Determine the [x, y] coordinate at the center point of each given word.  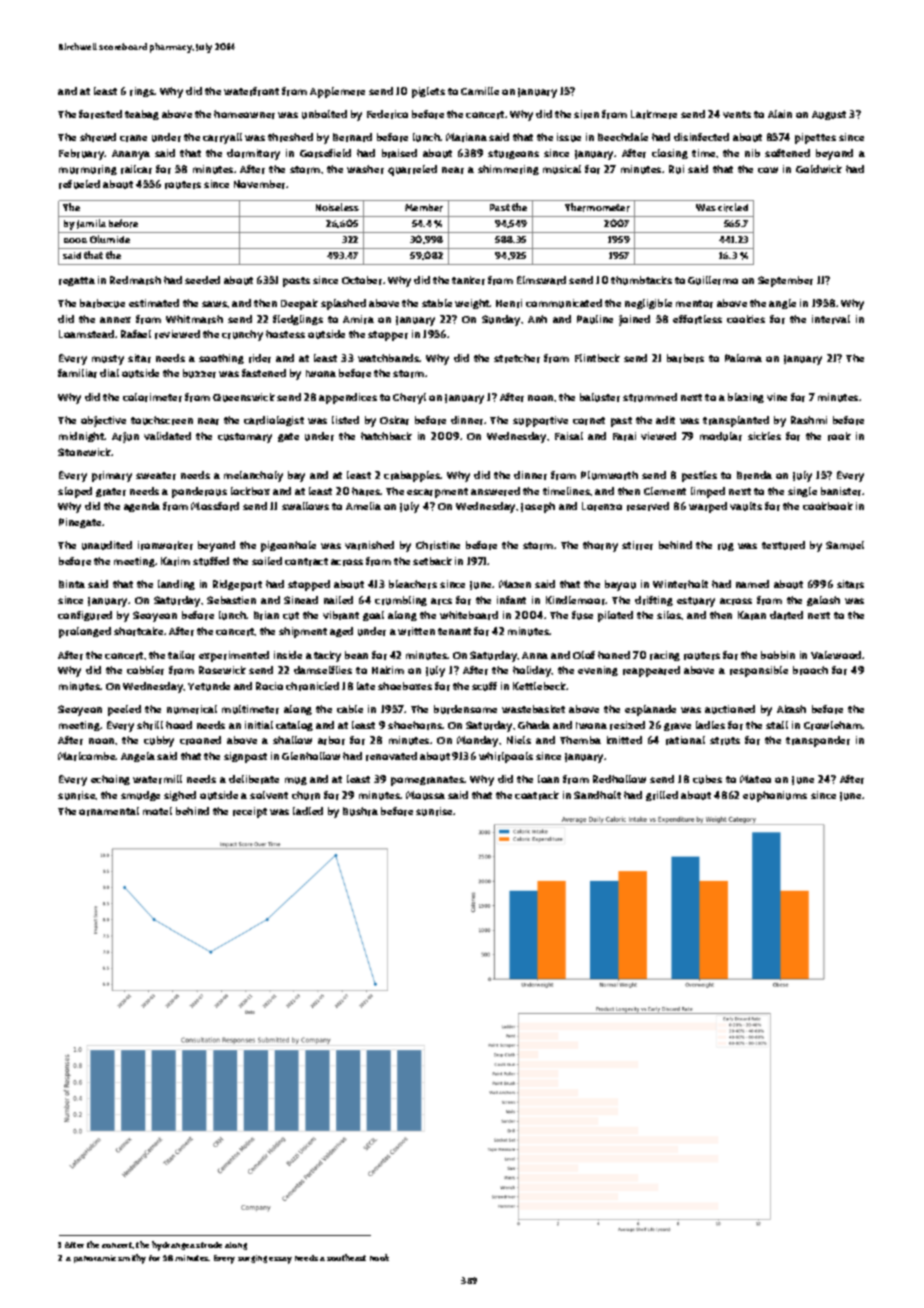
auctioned [730, 709]
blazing [746, 398]
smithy [132, 1259]
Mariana [466, 137]
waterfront [251, 91]
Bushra [360, 811]
